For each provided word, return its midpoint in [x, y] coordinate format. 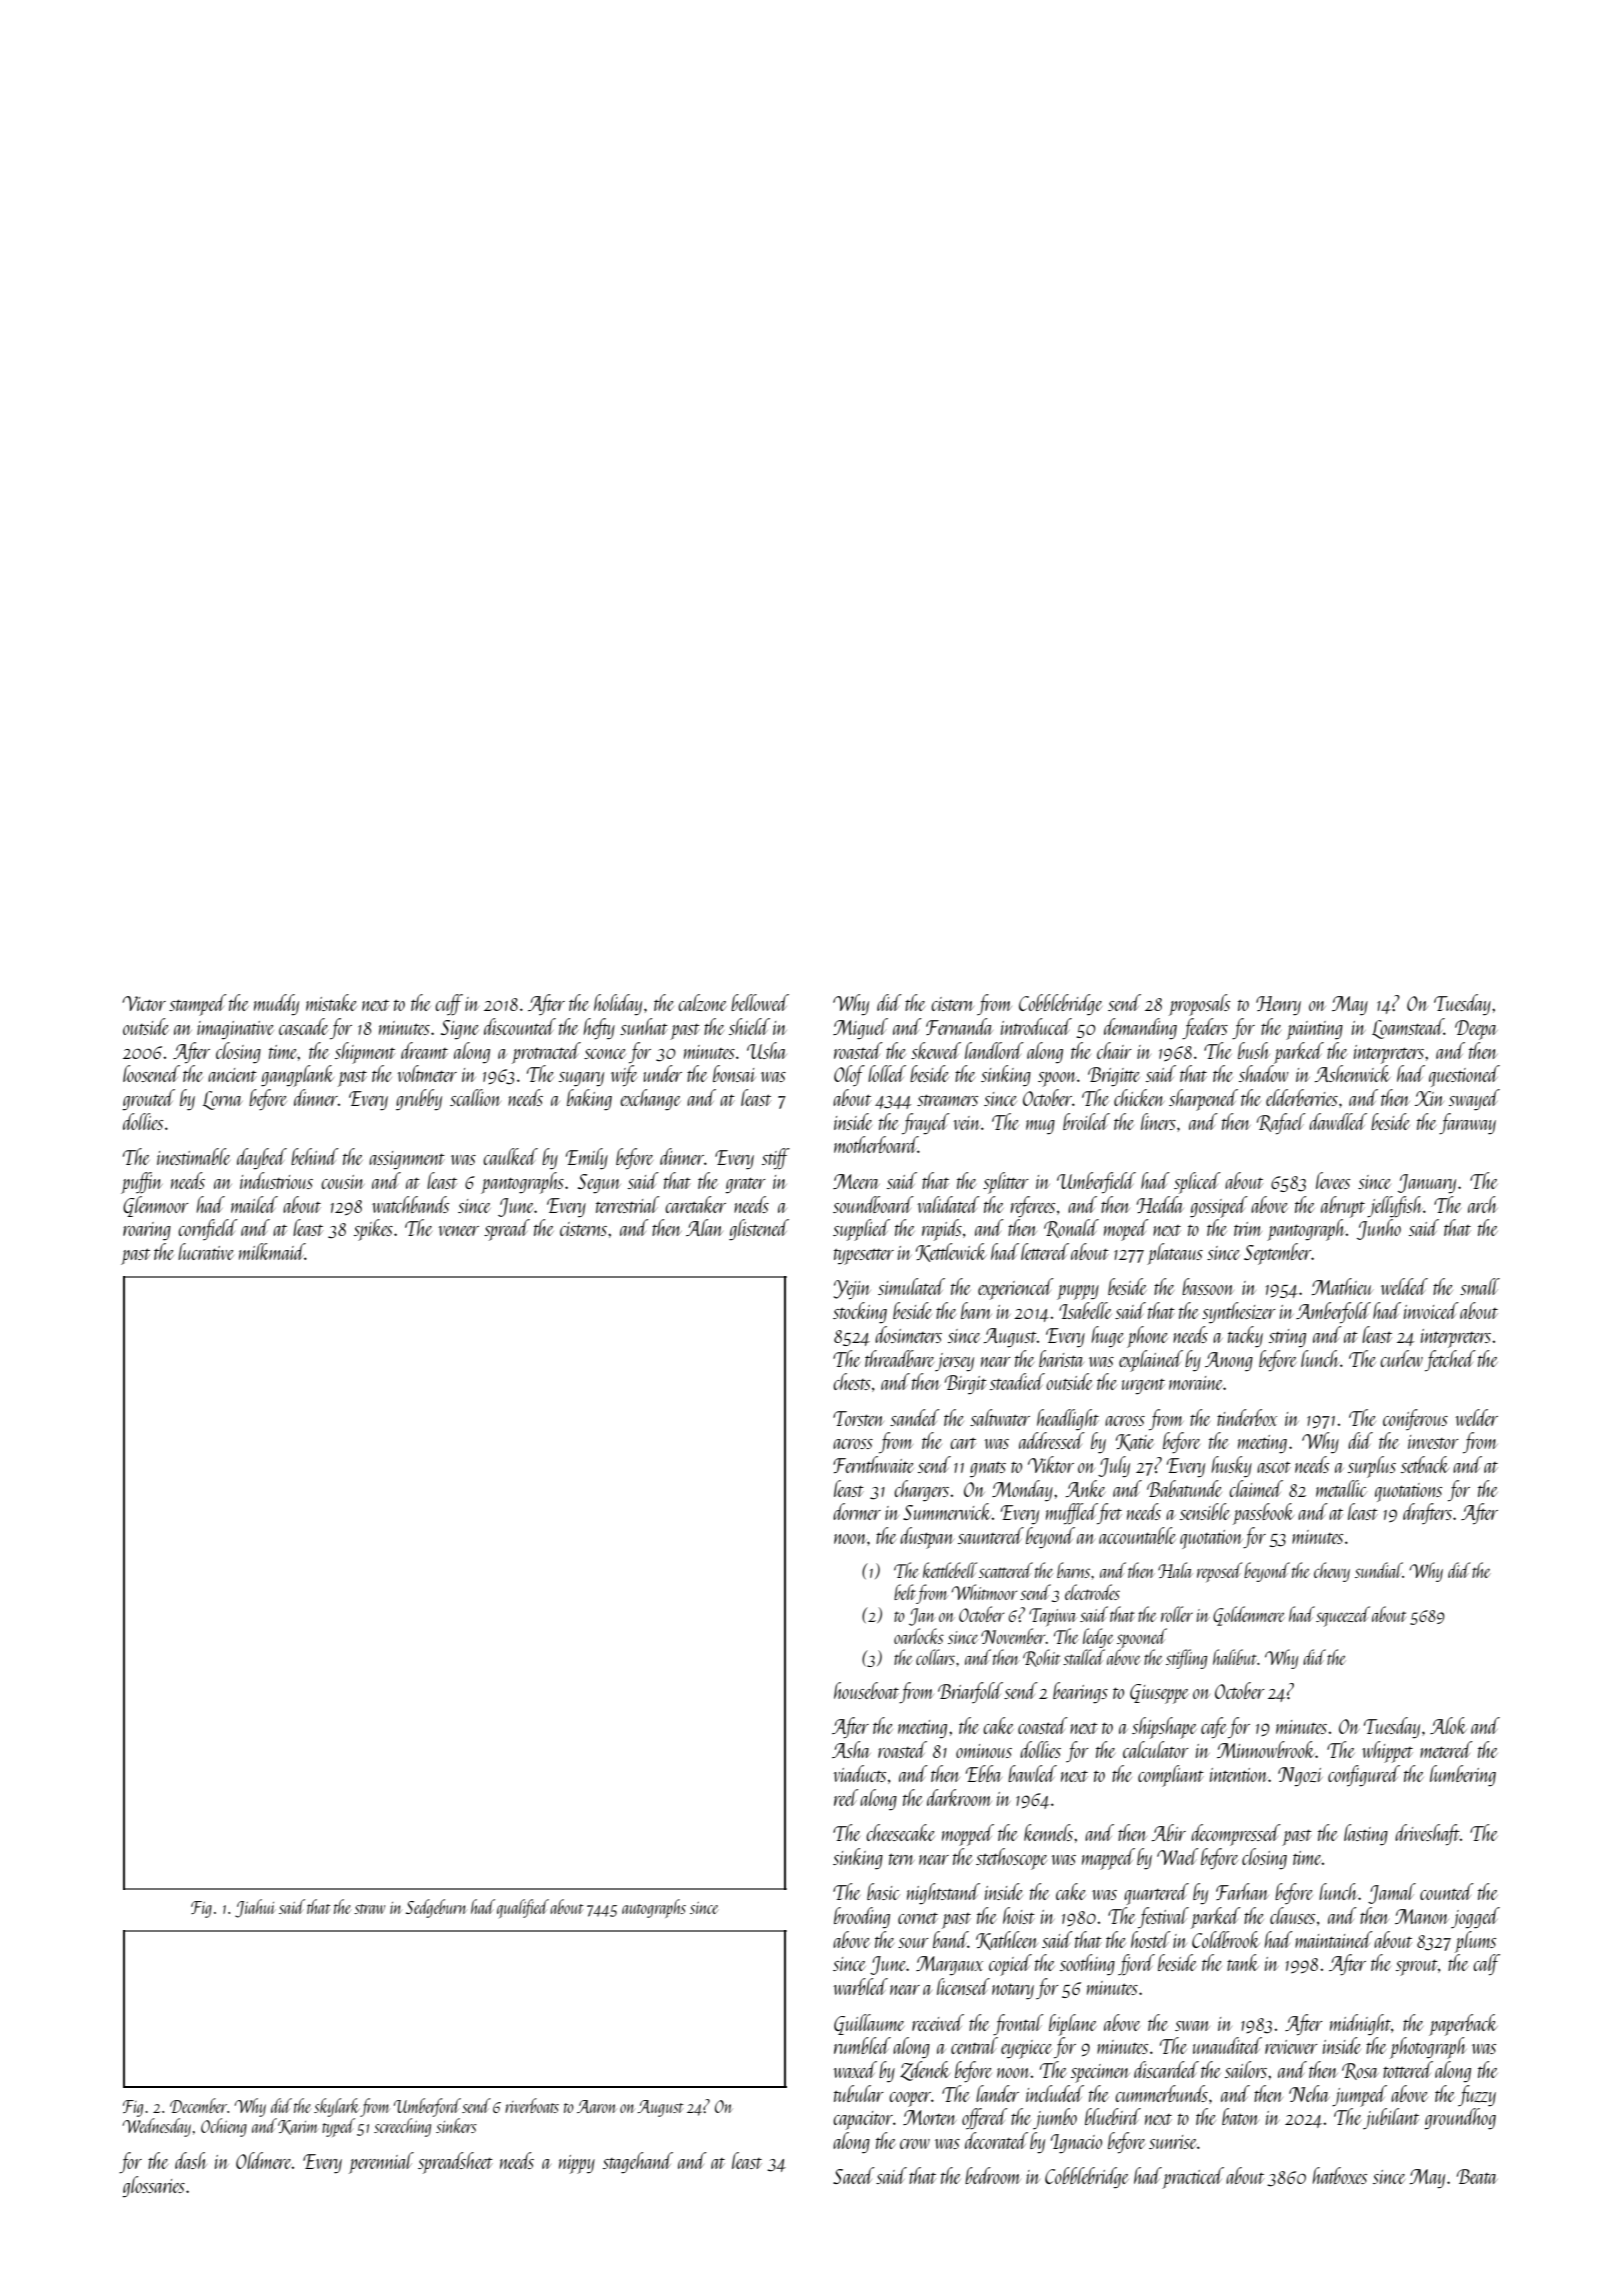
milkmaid [272, 1251]
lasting [1366, 1834]
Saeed [854, 2175]
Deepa [1476, 1030]
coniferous [1415, 1419]
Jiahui [255, 1908]
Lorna [223, 1100]
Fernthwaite [873, 1464]
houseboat [866, 1690]
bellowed [760, 1002]
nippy [577, 2164]
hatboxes [1339, 2175]
